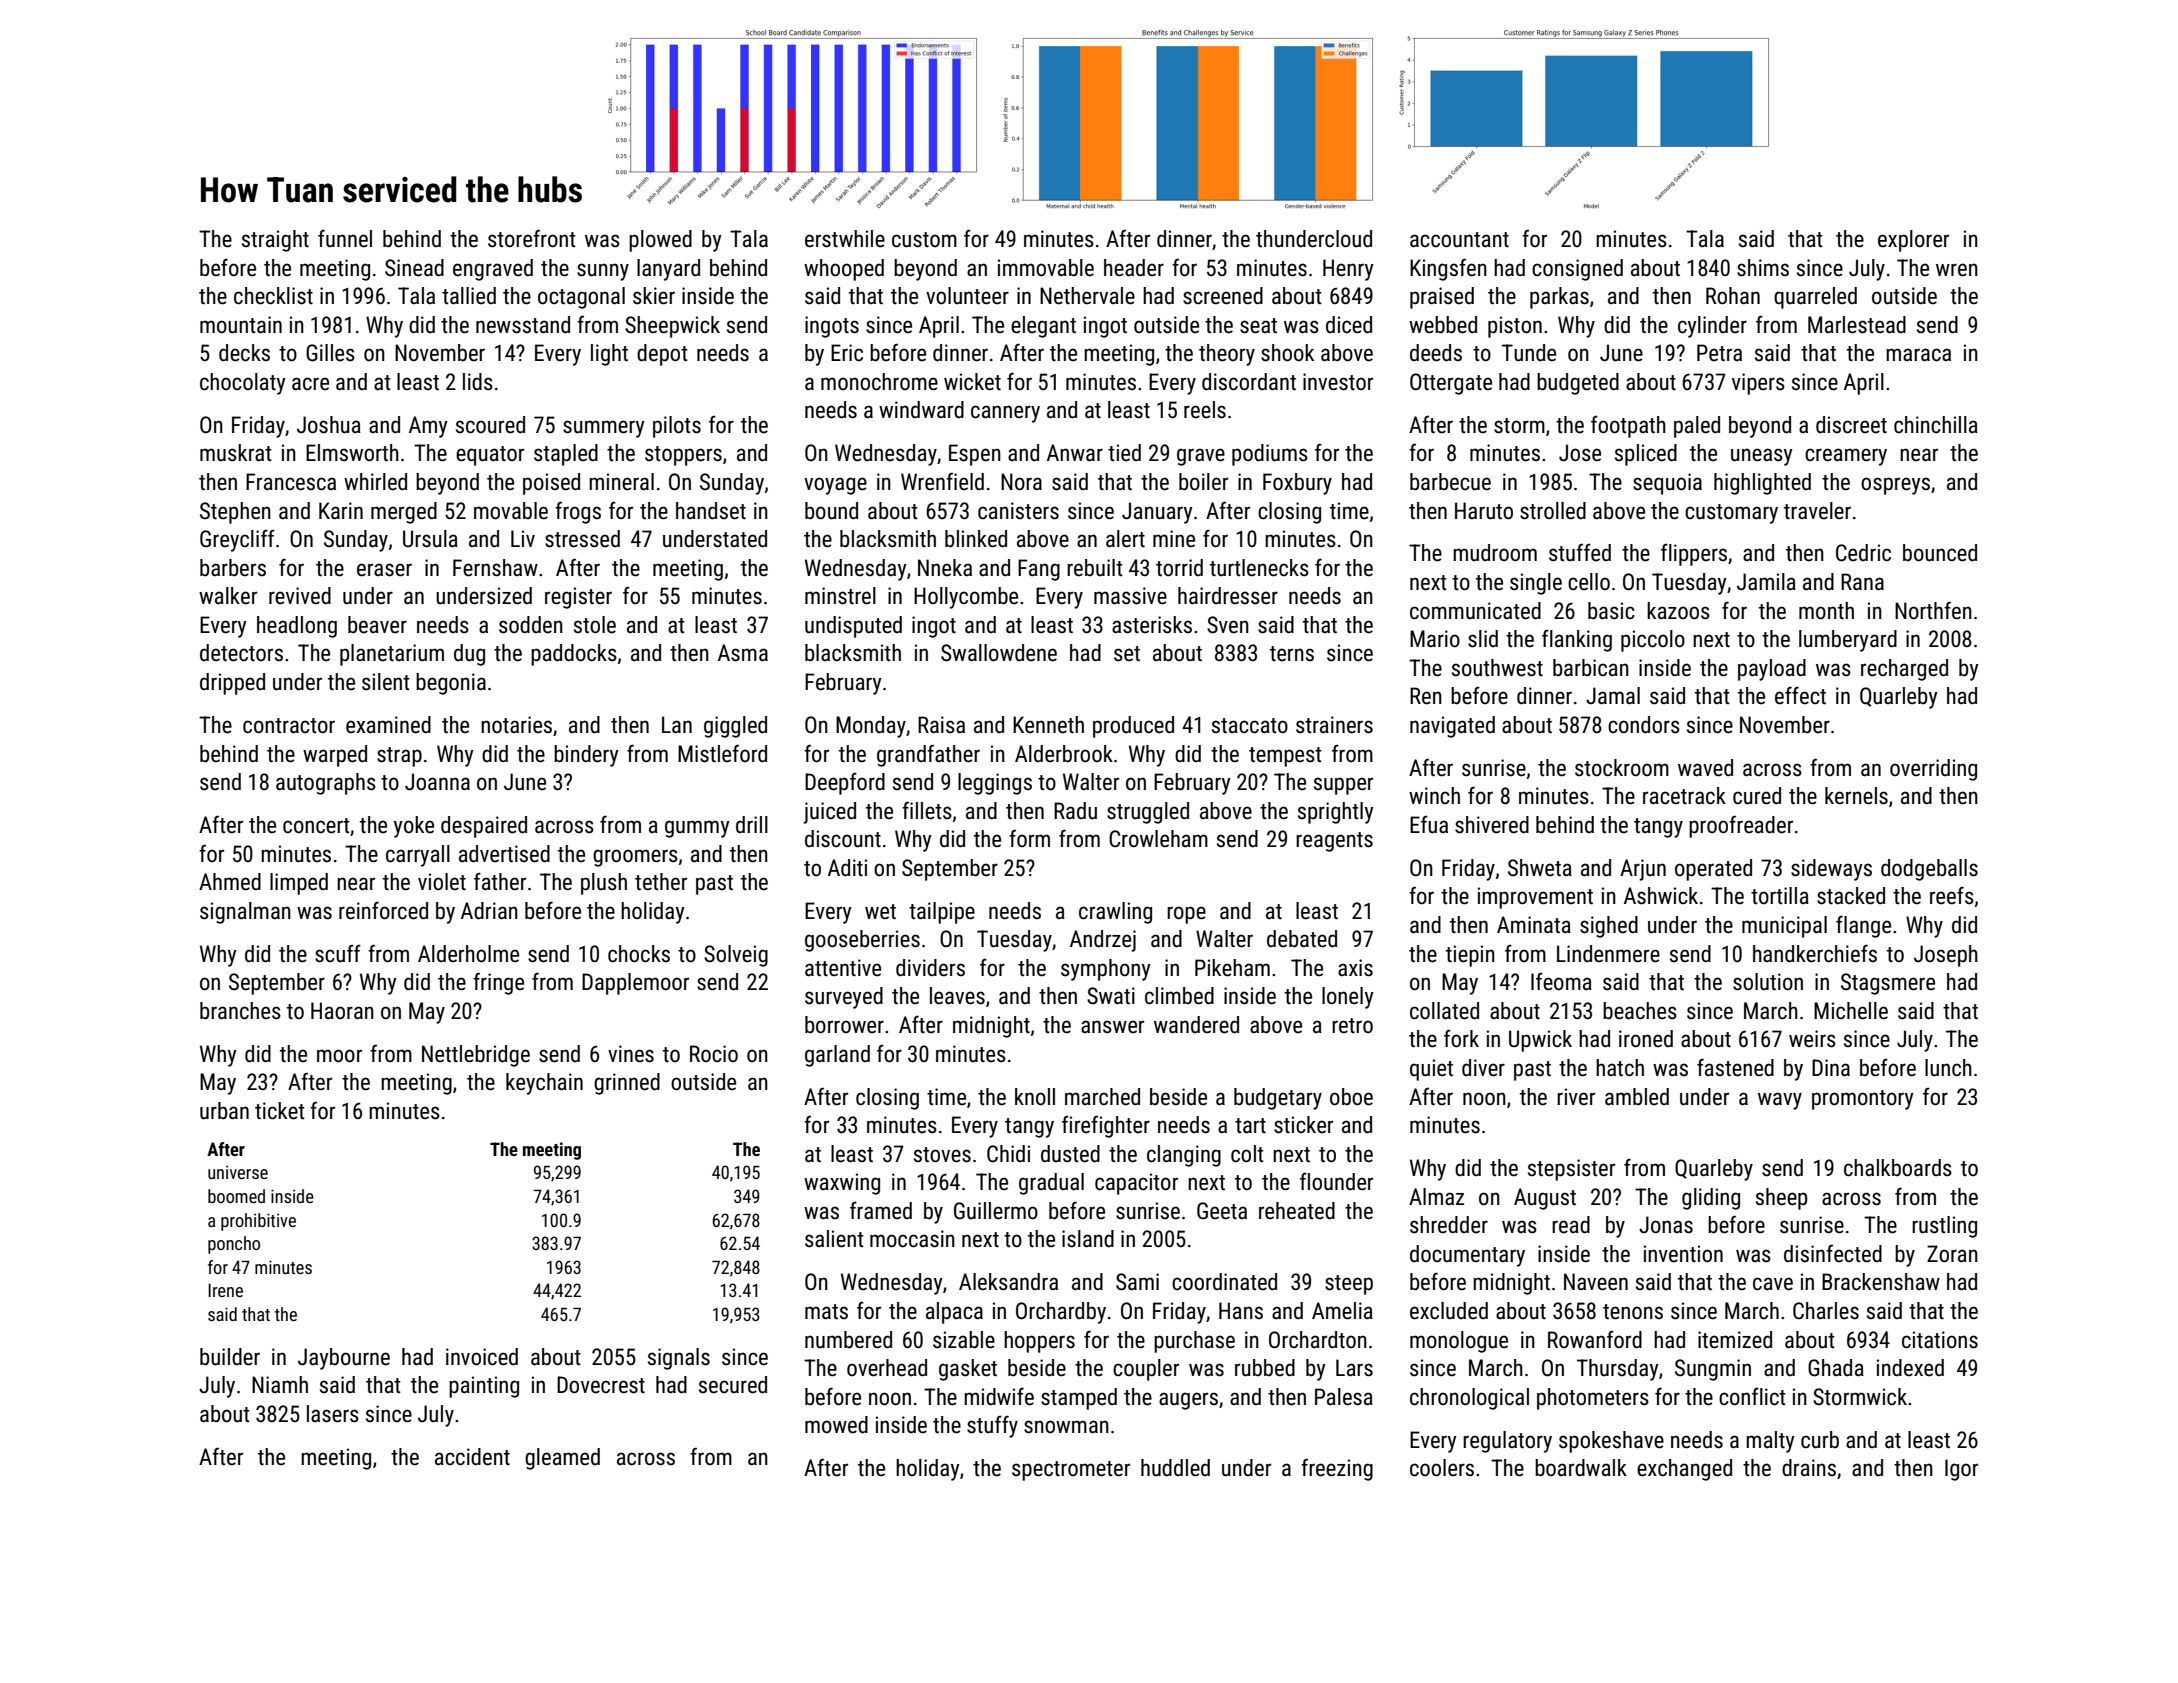 The width and height of the screenshot is (2178, 1683). Describe the element at coordinates (1303, 1125) in the screenshot. I see `sticker` at that location.
